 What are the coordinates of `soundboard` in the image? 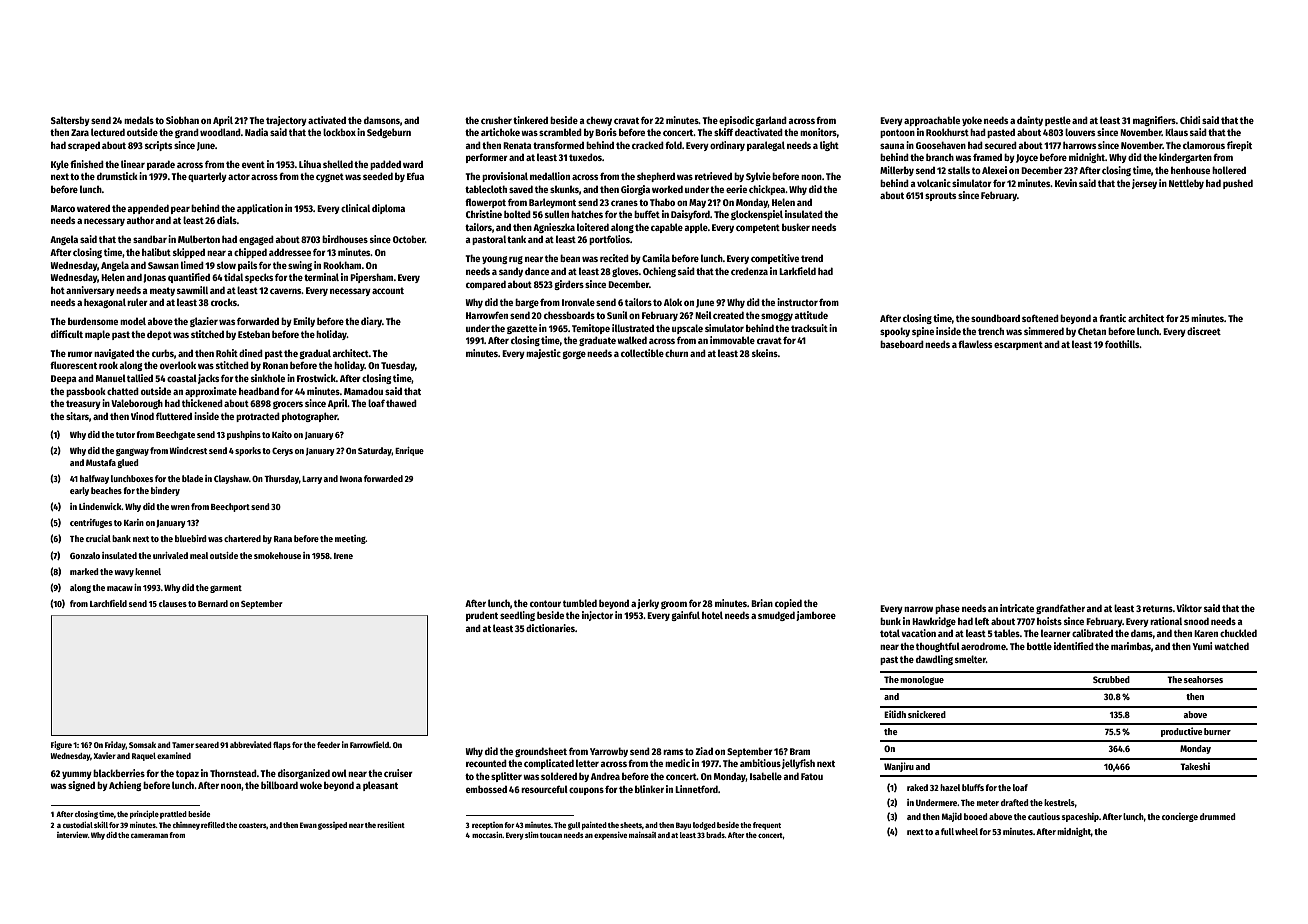 It's located at (995, 318).
